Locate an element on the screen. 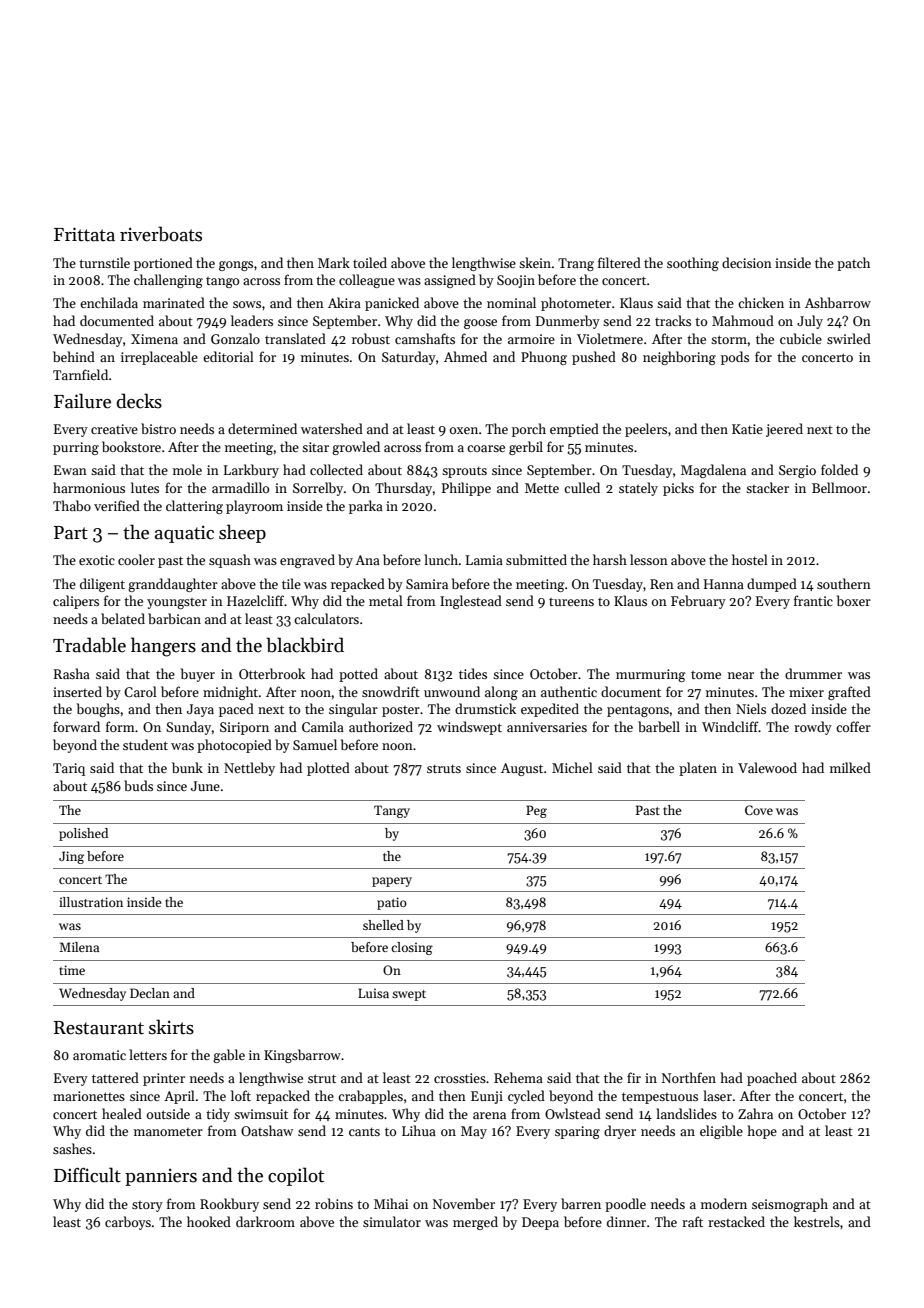 The width and height of the screenshot is (924, 1308). June is located at coordinates (205, 786).
